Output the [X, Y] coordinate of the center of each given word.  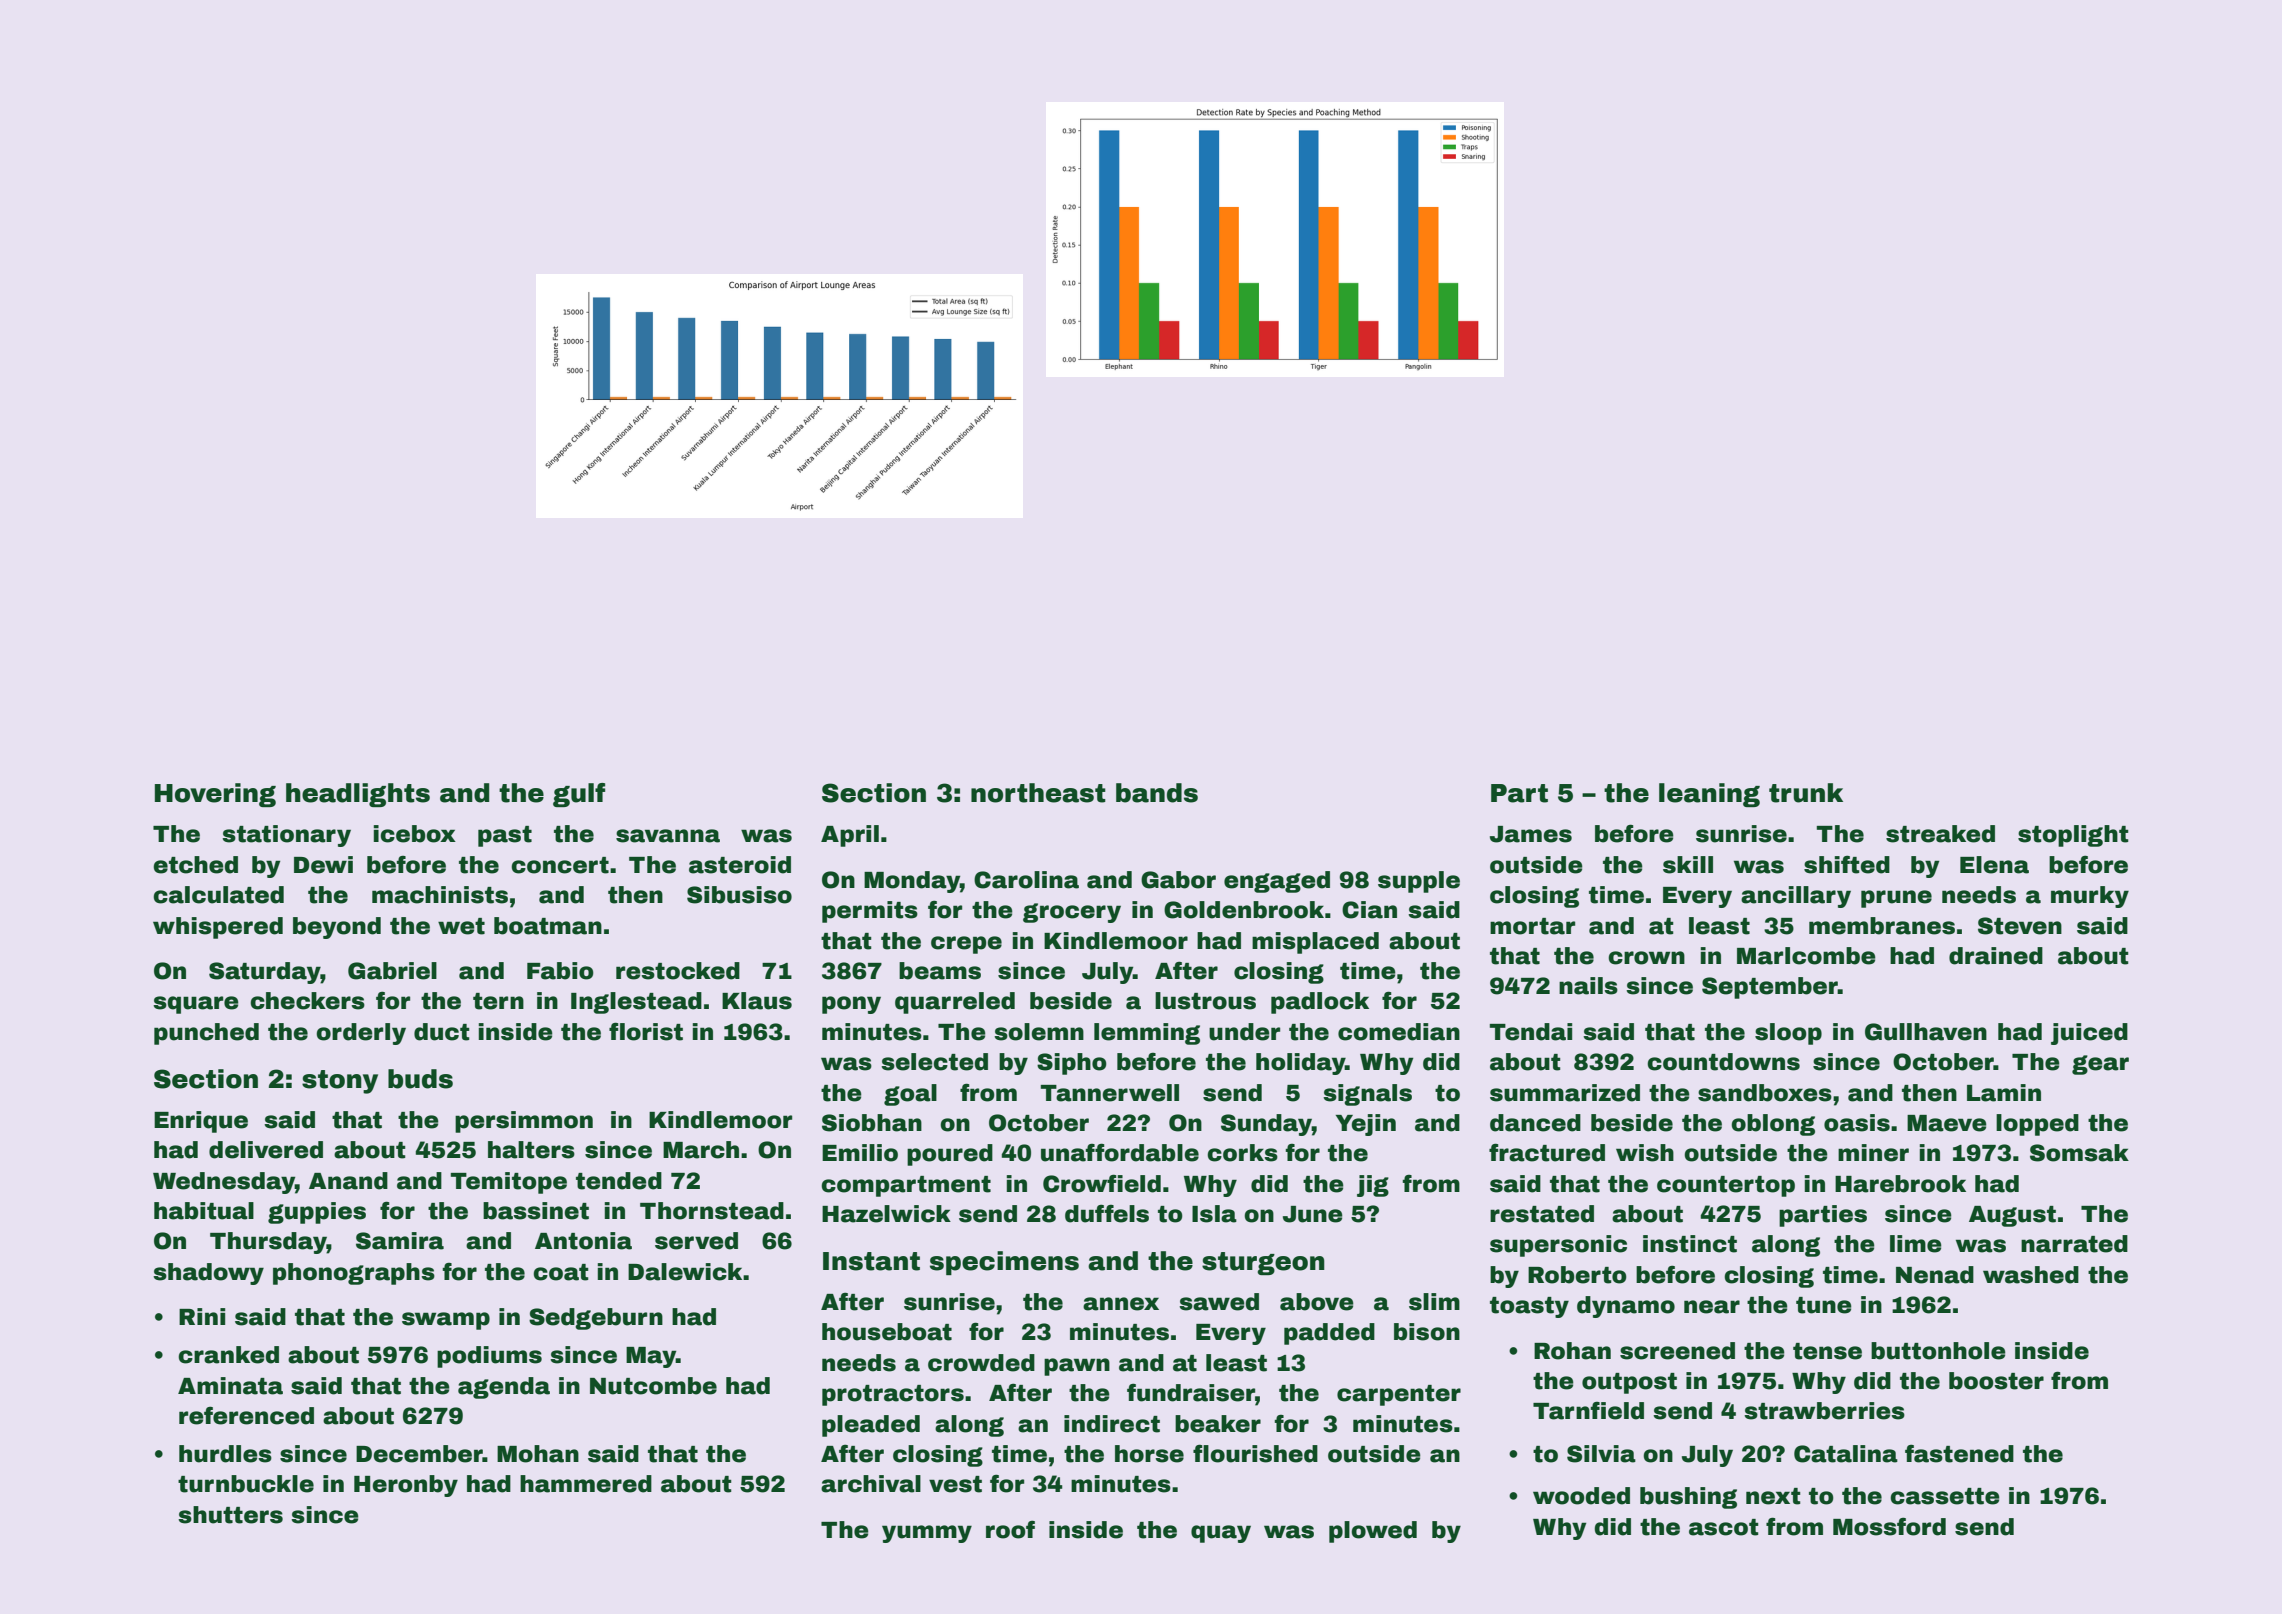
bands [1157, 793]
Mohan [538, 1454]
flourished [1255, 1453]
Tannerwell [1110, 1093]
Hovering [215, 795]
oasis [1857, 1123]
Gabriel [392, 971]
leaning [1709, 795]
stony [340, 1082]
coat [561, 1272]
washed [2031, 1275]
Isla [1214, 1214]
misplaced [1315, 943]
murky [2090, 897]
